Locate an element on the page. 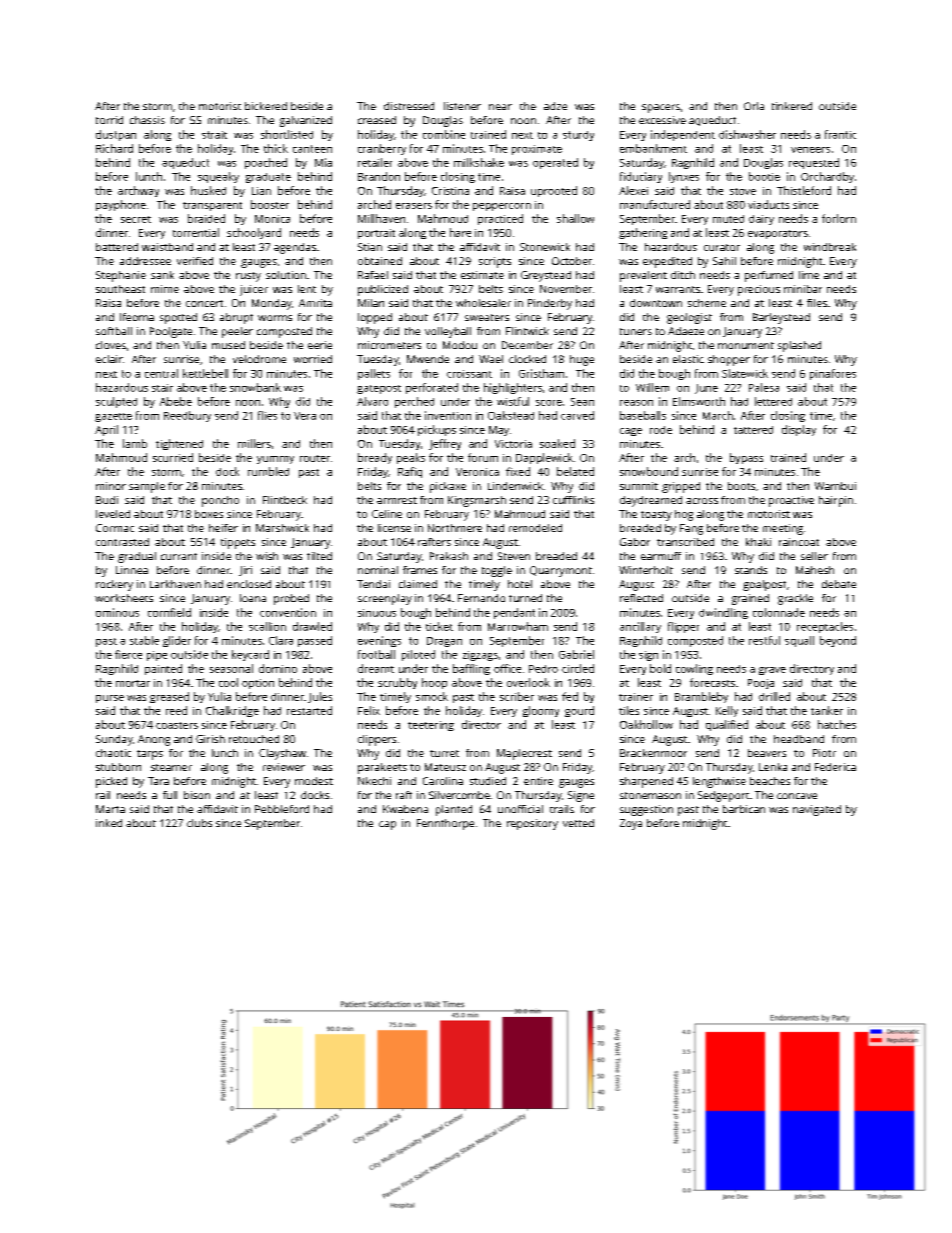 This image has width=952, height=1233. chassis is located at coordinates (147, 120).
